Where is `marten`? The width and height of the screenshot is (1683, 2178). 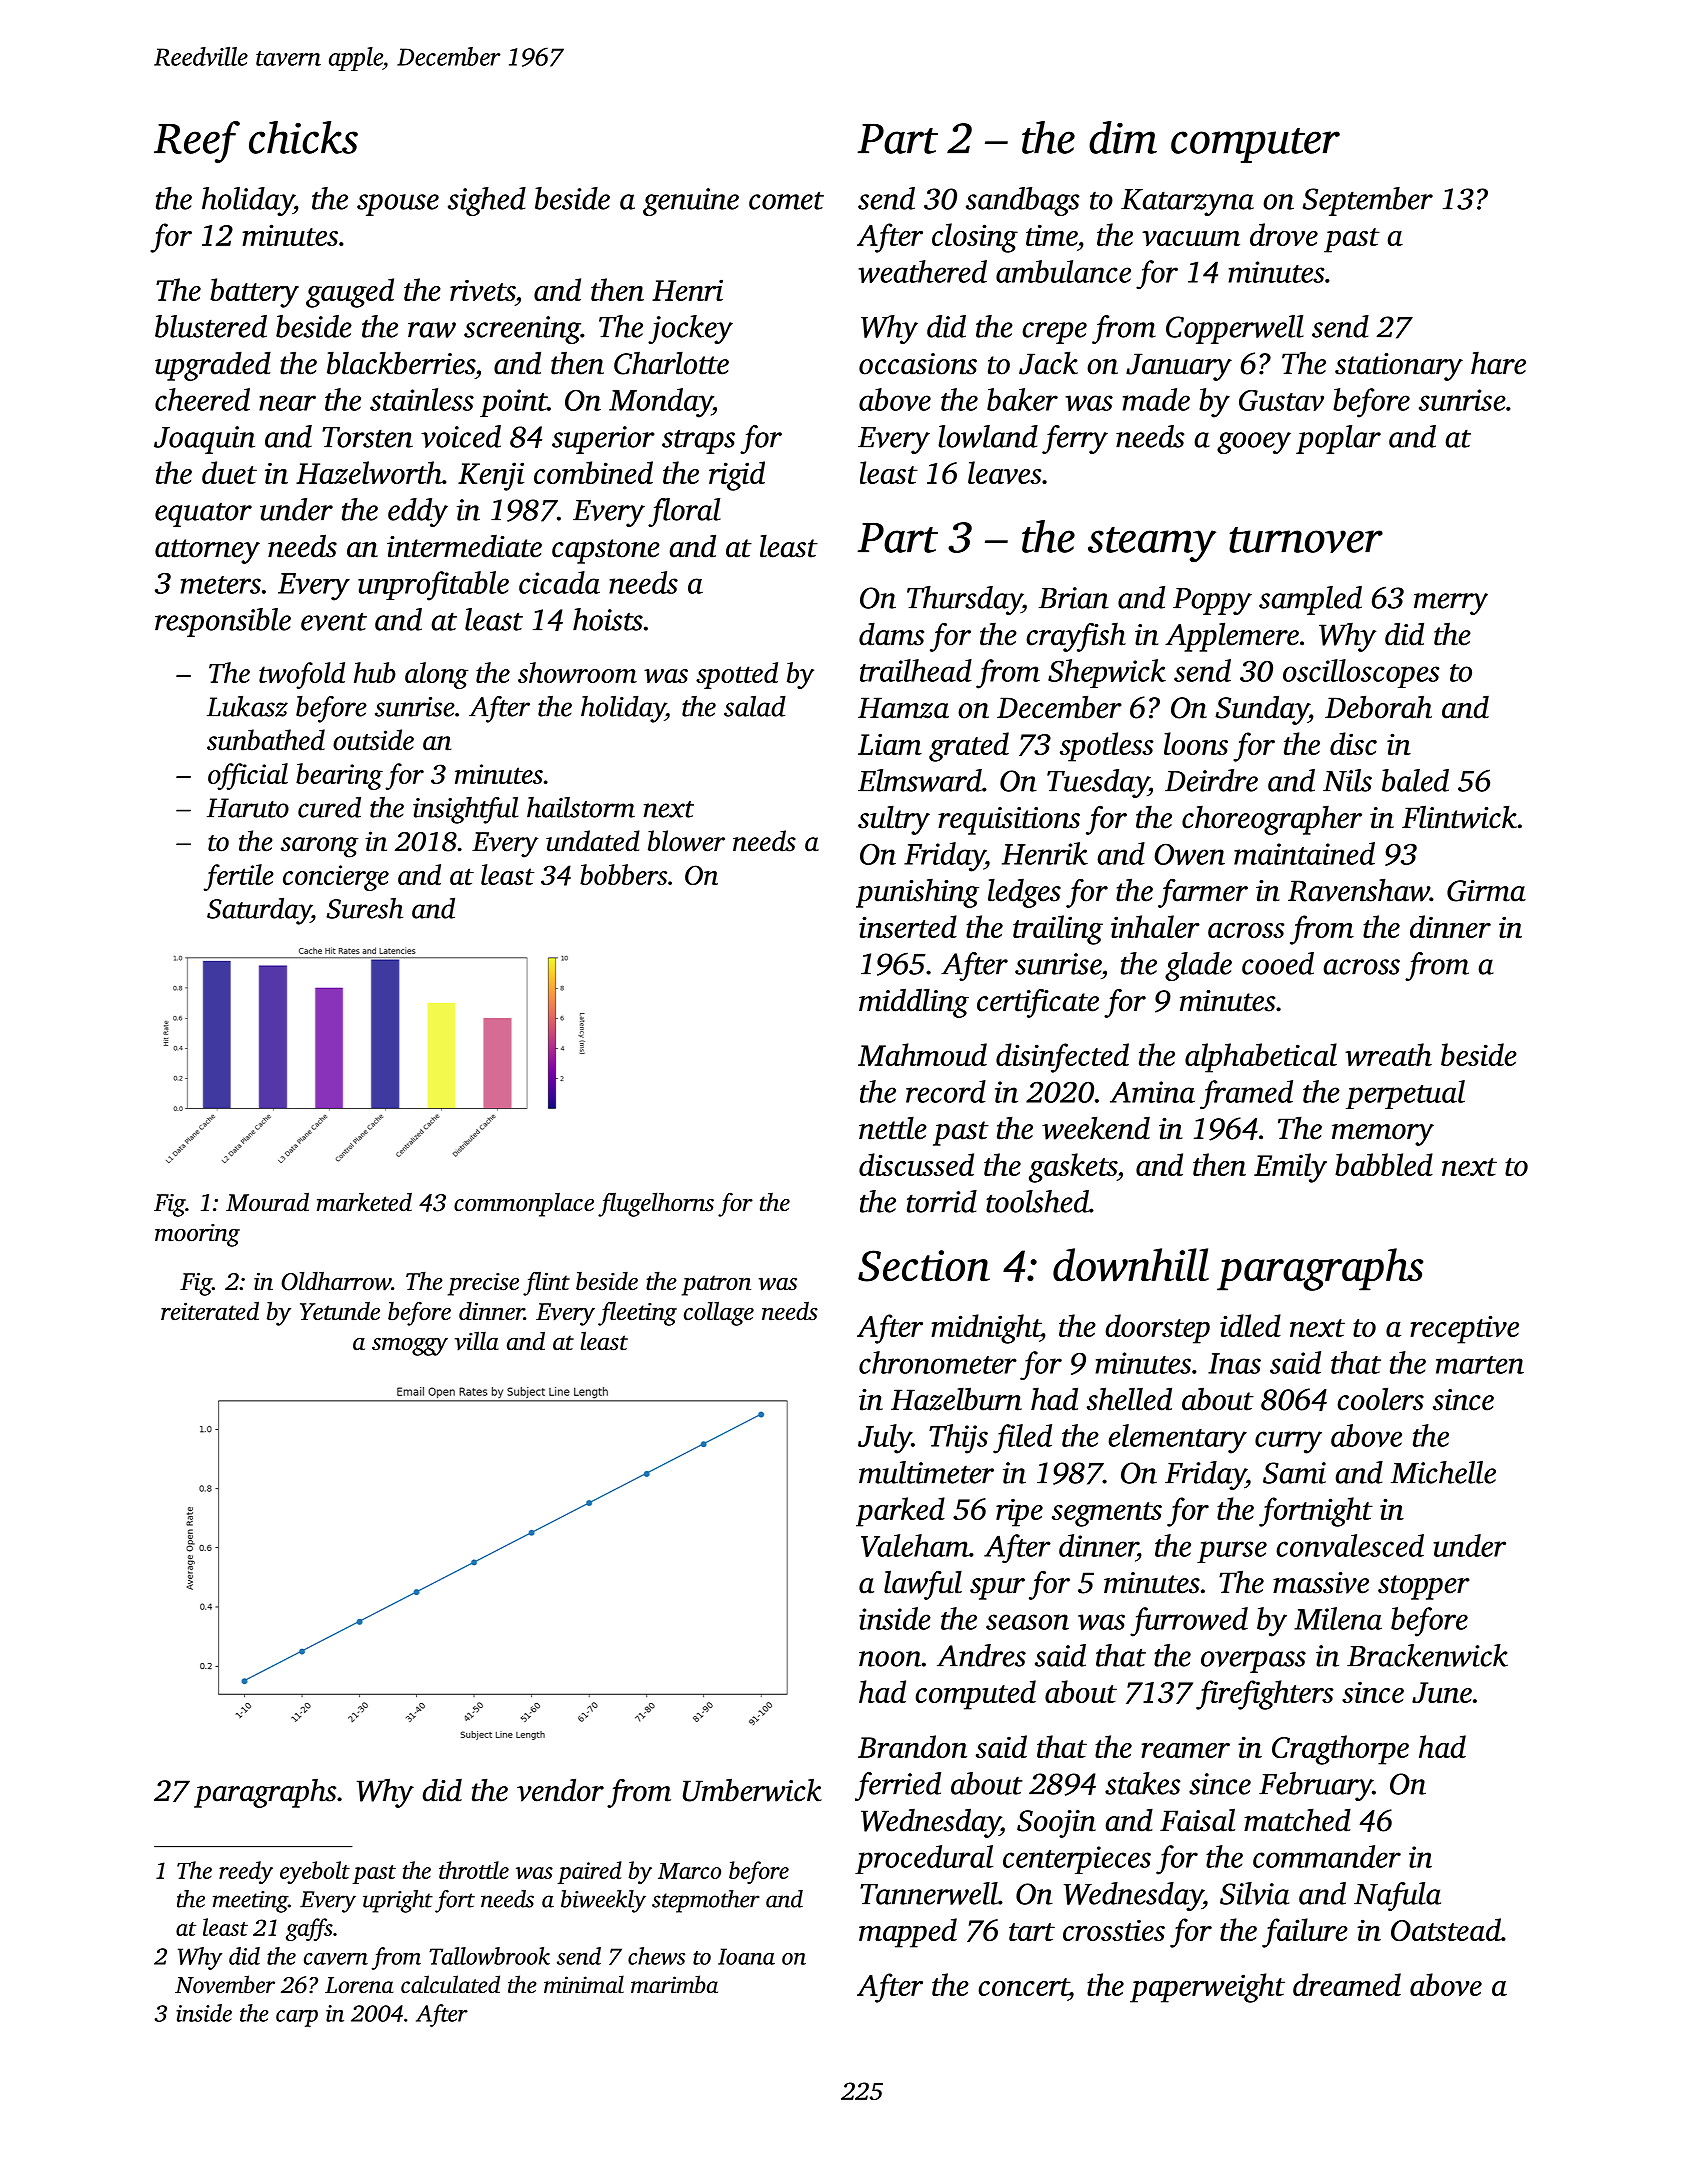 marten is located at coordinates (1480, 1365).
